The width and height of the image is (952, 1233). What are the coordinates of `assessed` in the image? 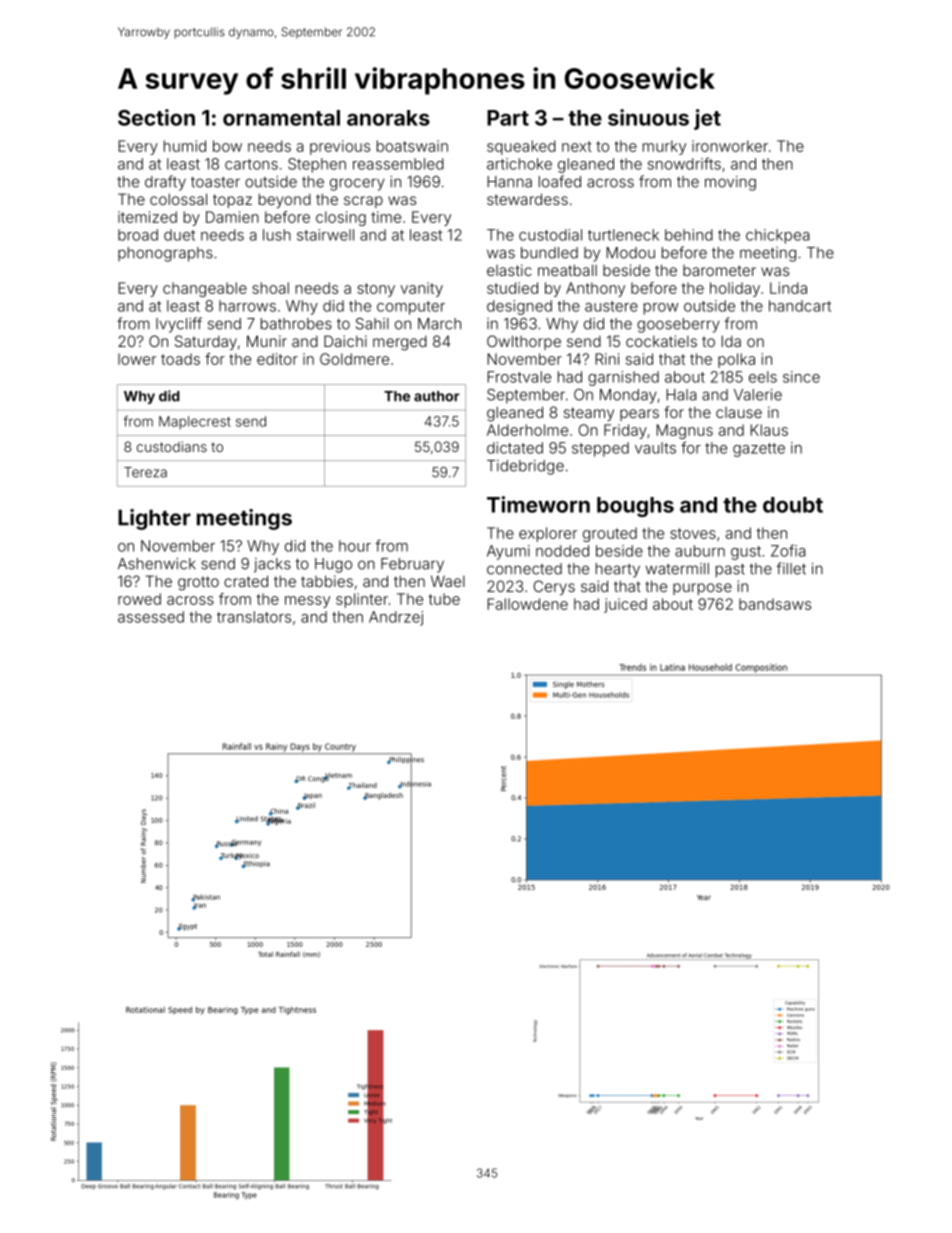 It's located at (151, 617).
